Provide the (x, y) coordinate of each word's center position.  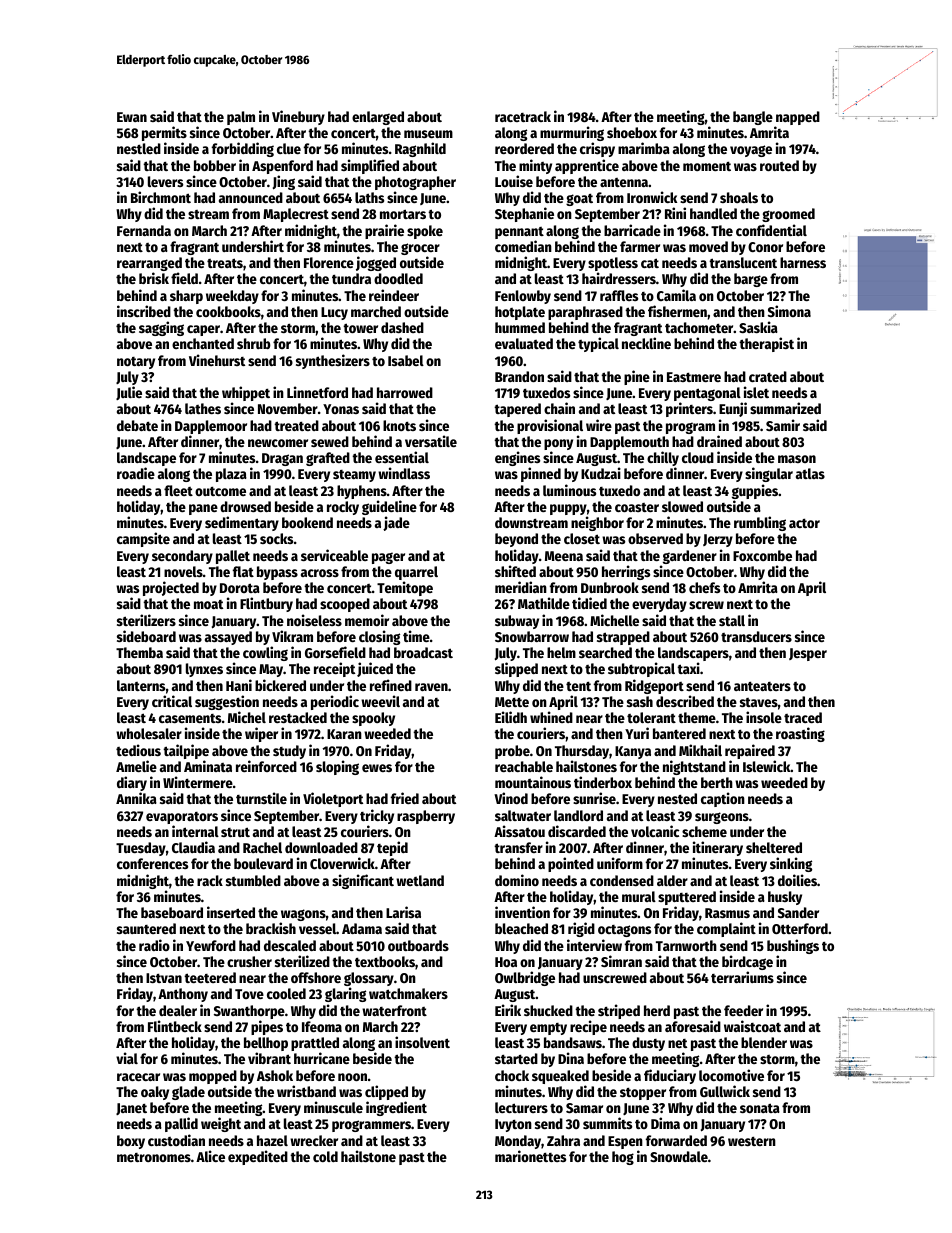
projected (171, 588)
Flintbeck (175, 1026)
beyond (516, 540)
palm (241, 118)
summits (607, 1123)
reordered (524, 148)
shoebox (632, 132)
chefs (704, 587)
